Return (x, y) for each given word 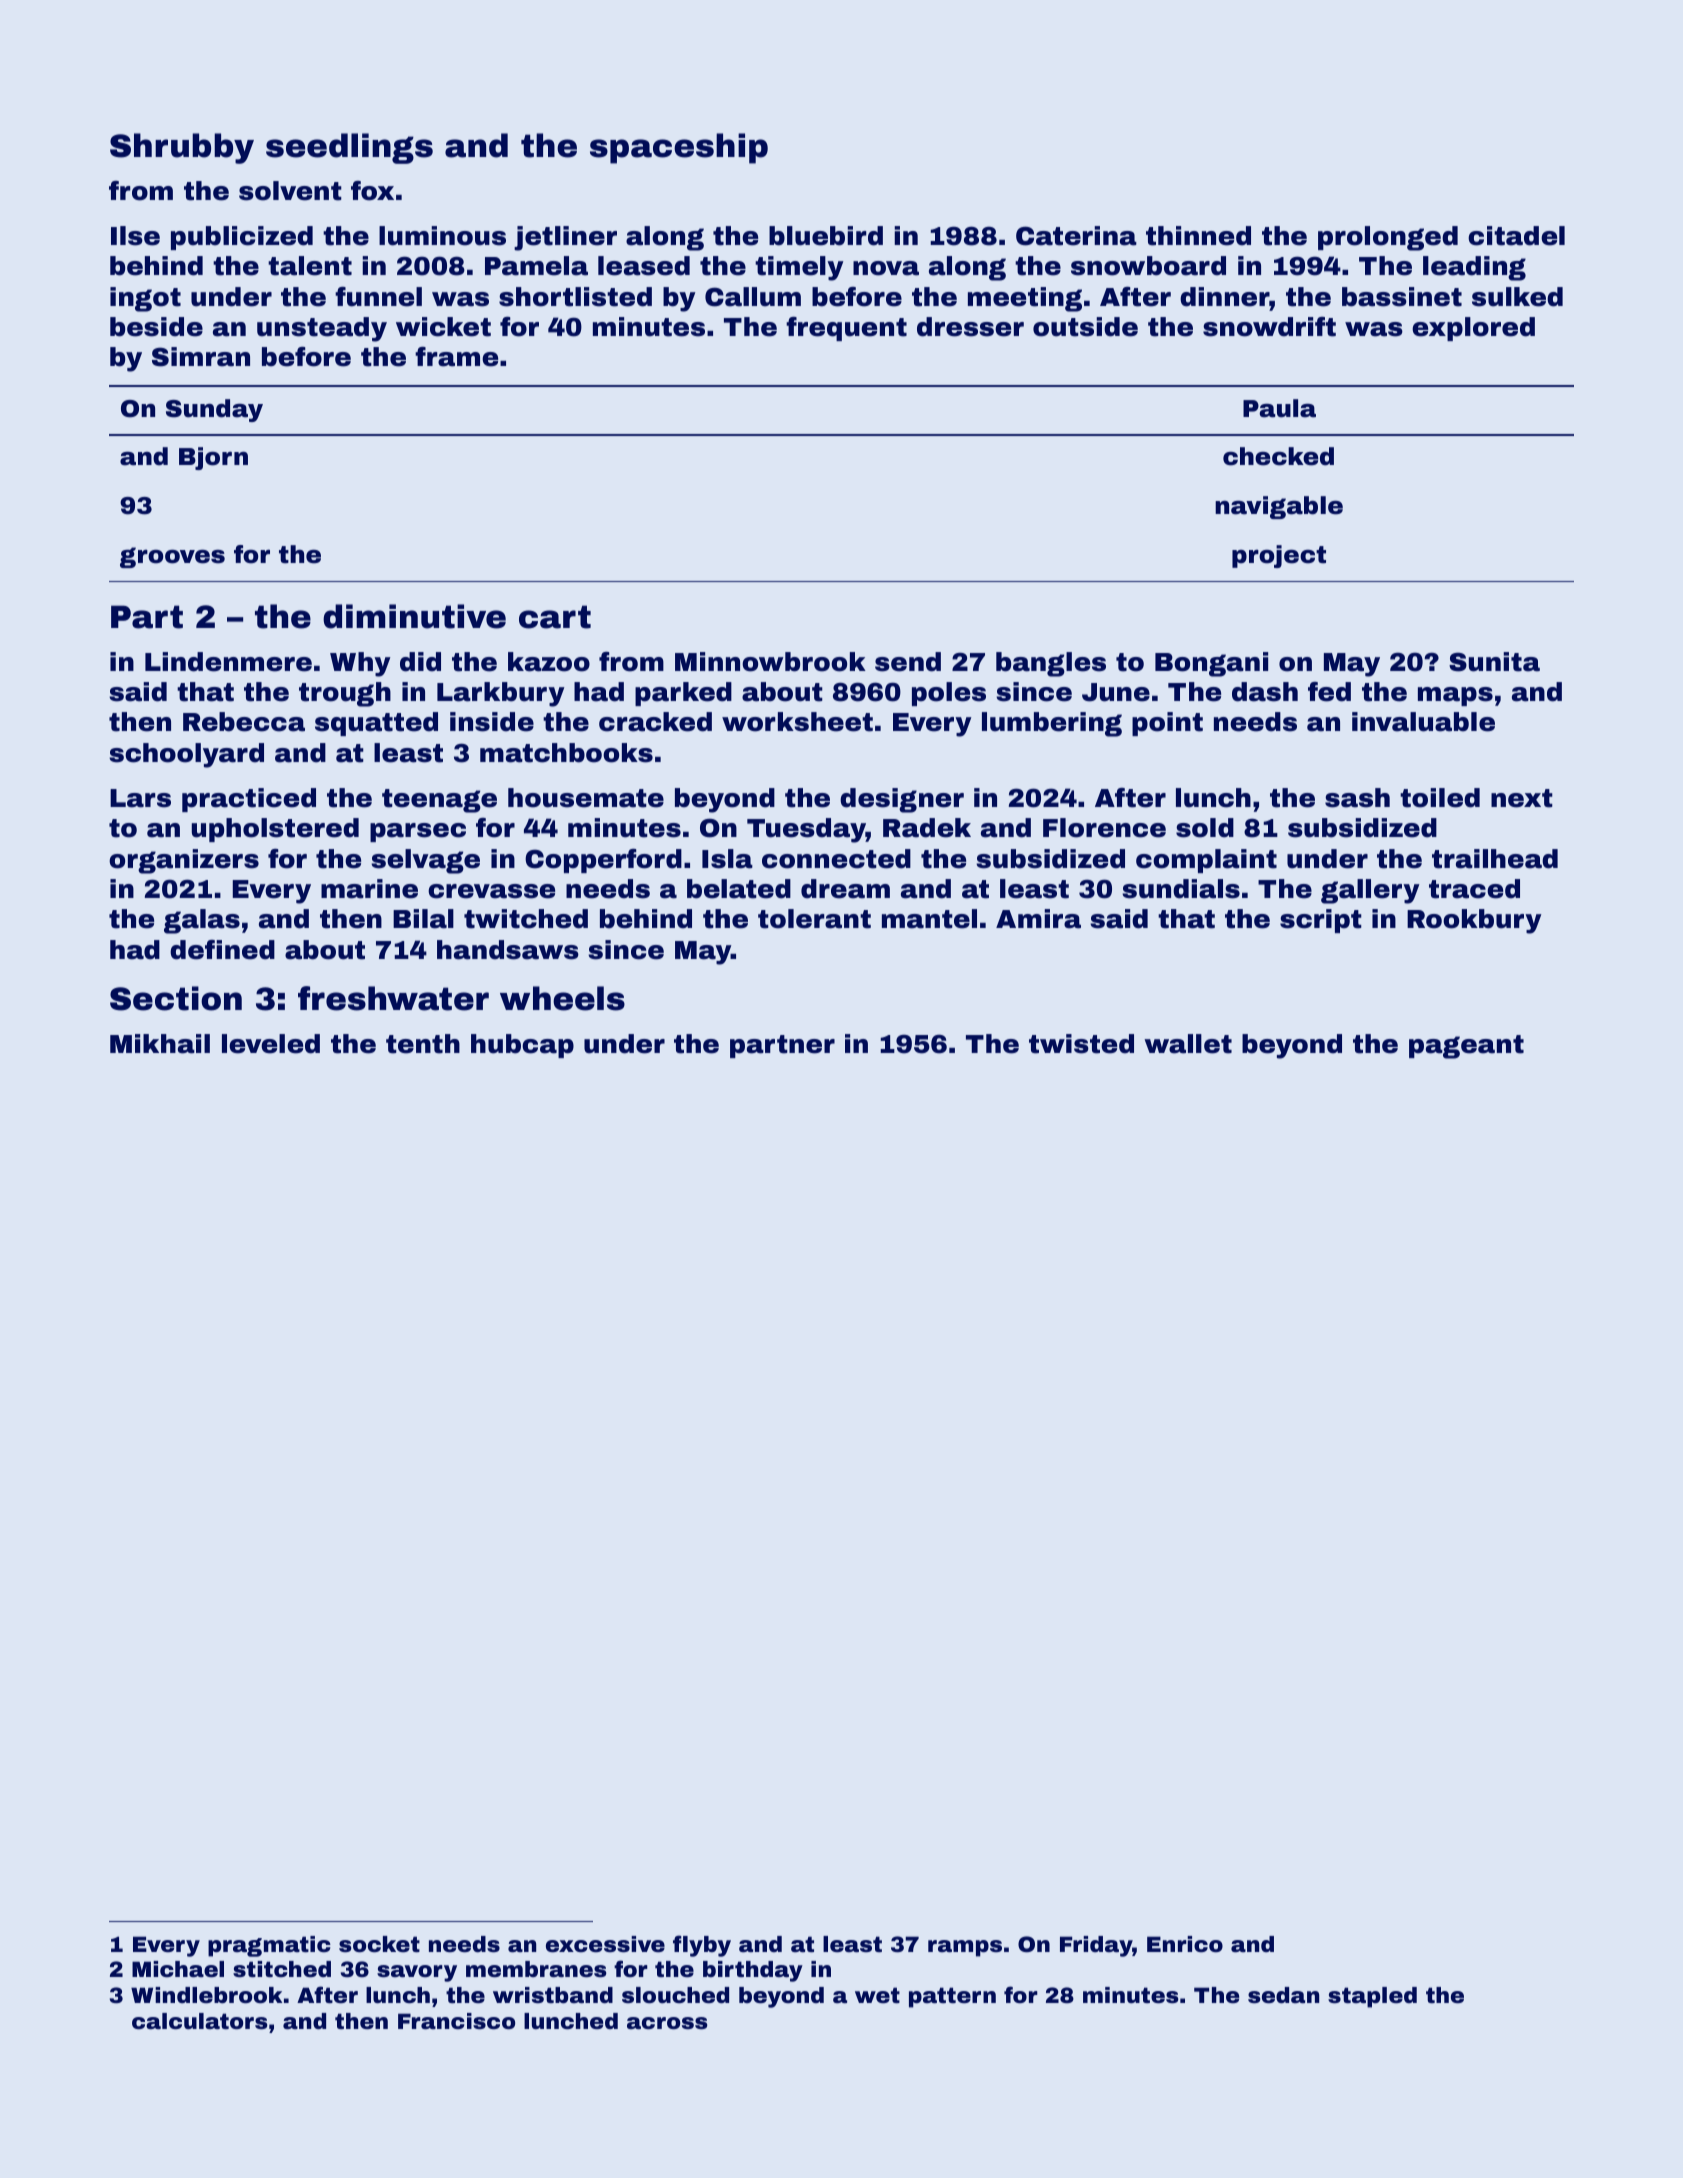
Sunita (1494, 662)
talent (310, 266)
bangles (1051, 664)
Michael (178, 1969)
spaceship (679, 148)
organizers (184, 861)
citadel (1516, 236)
